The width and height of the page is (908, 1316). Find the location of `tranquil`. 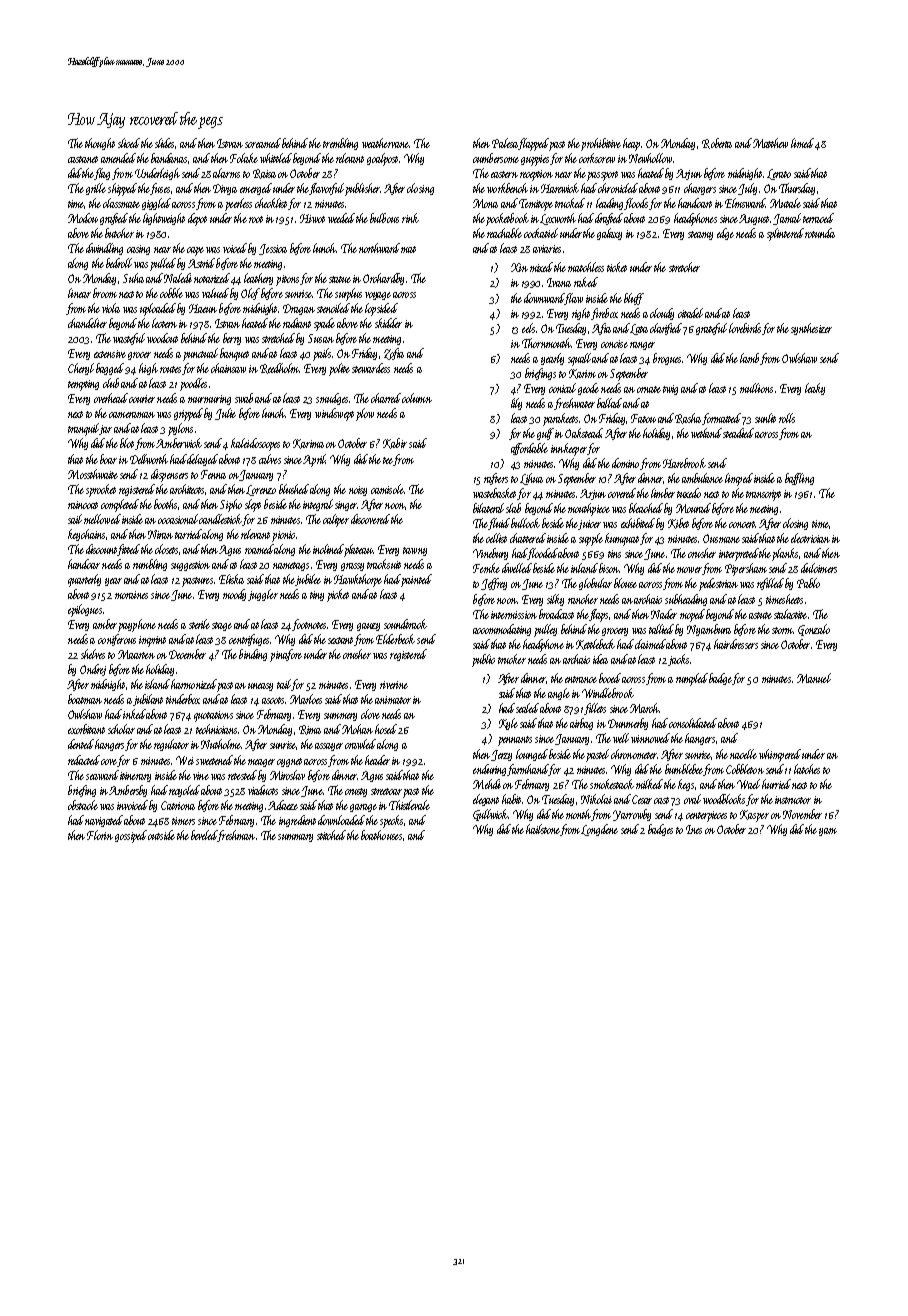

tranquil is located at coordinates (84, 429).
